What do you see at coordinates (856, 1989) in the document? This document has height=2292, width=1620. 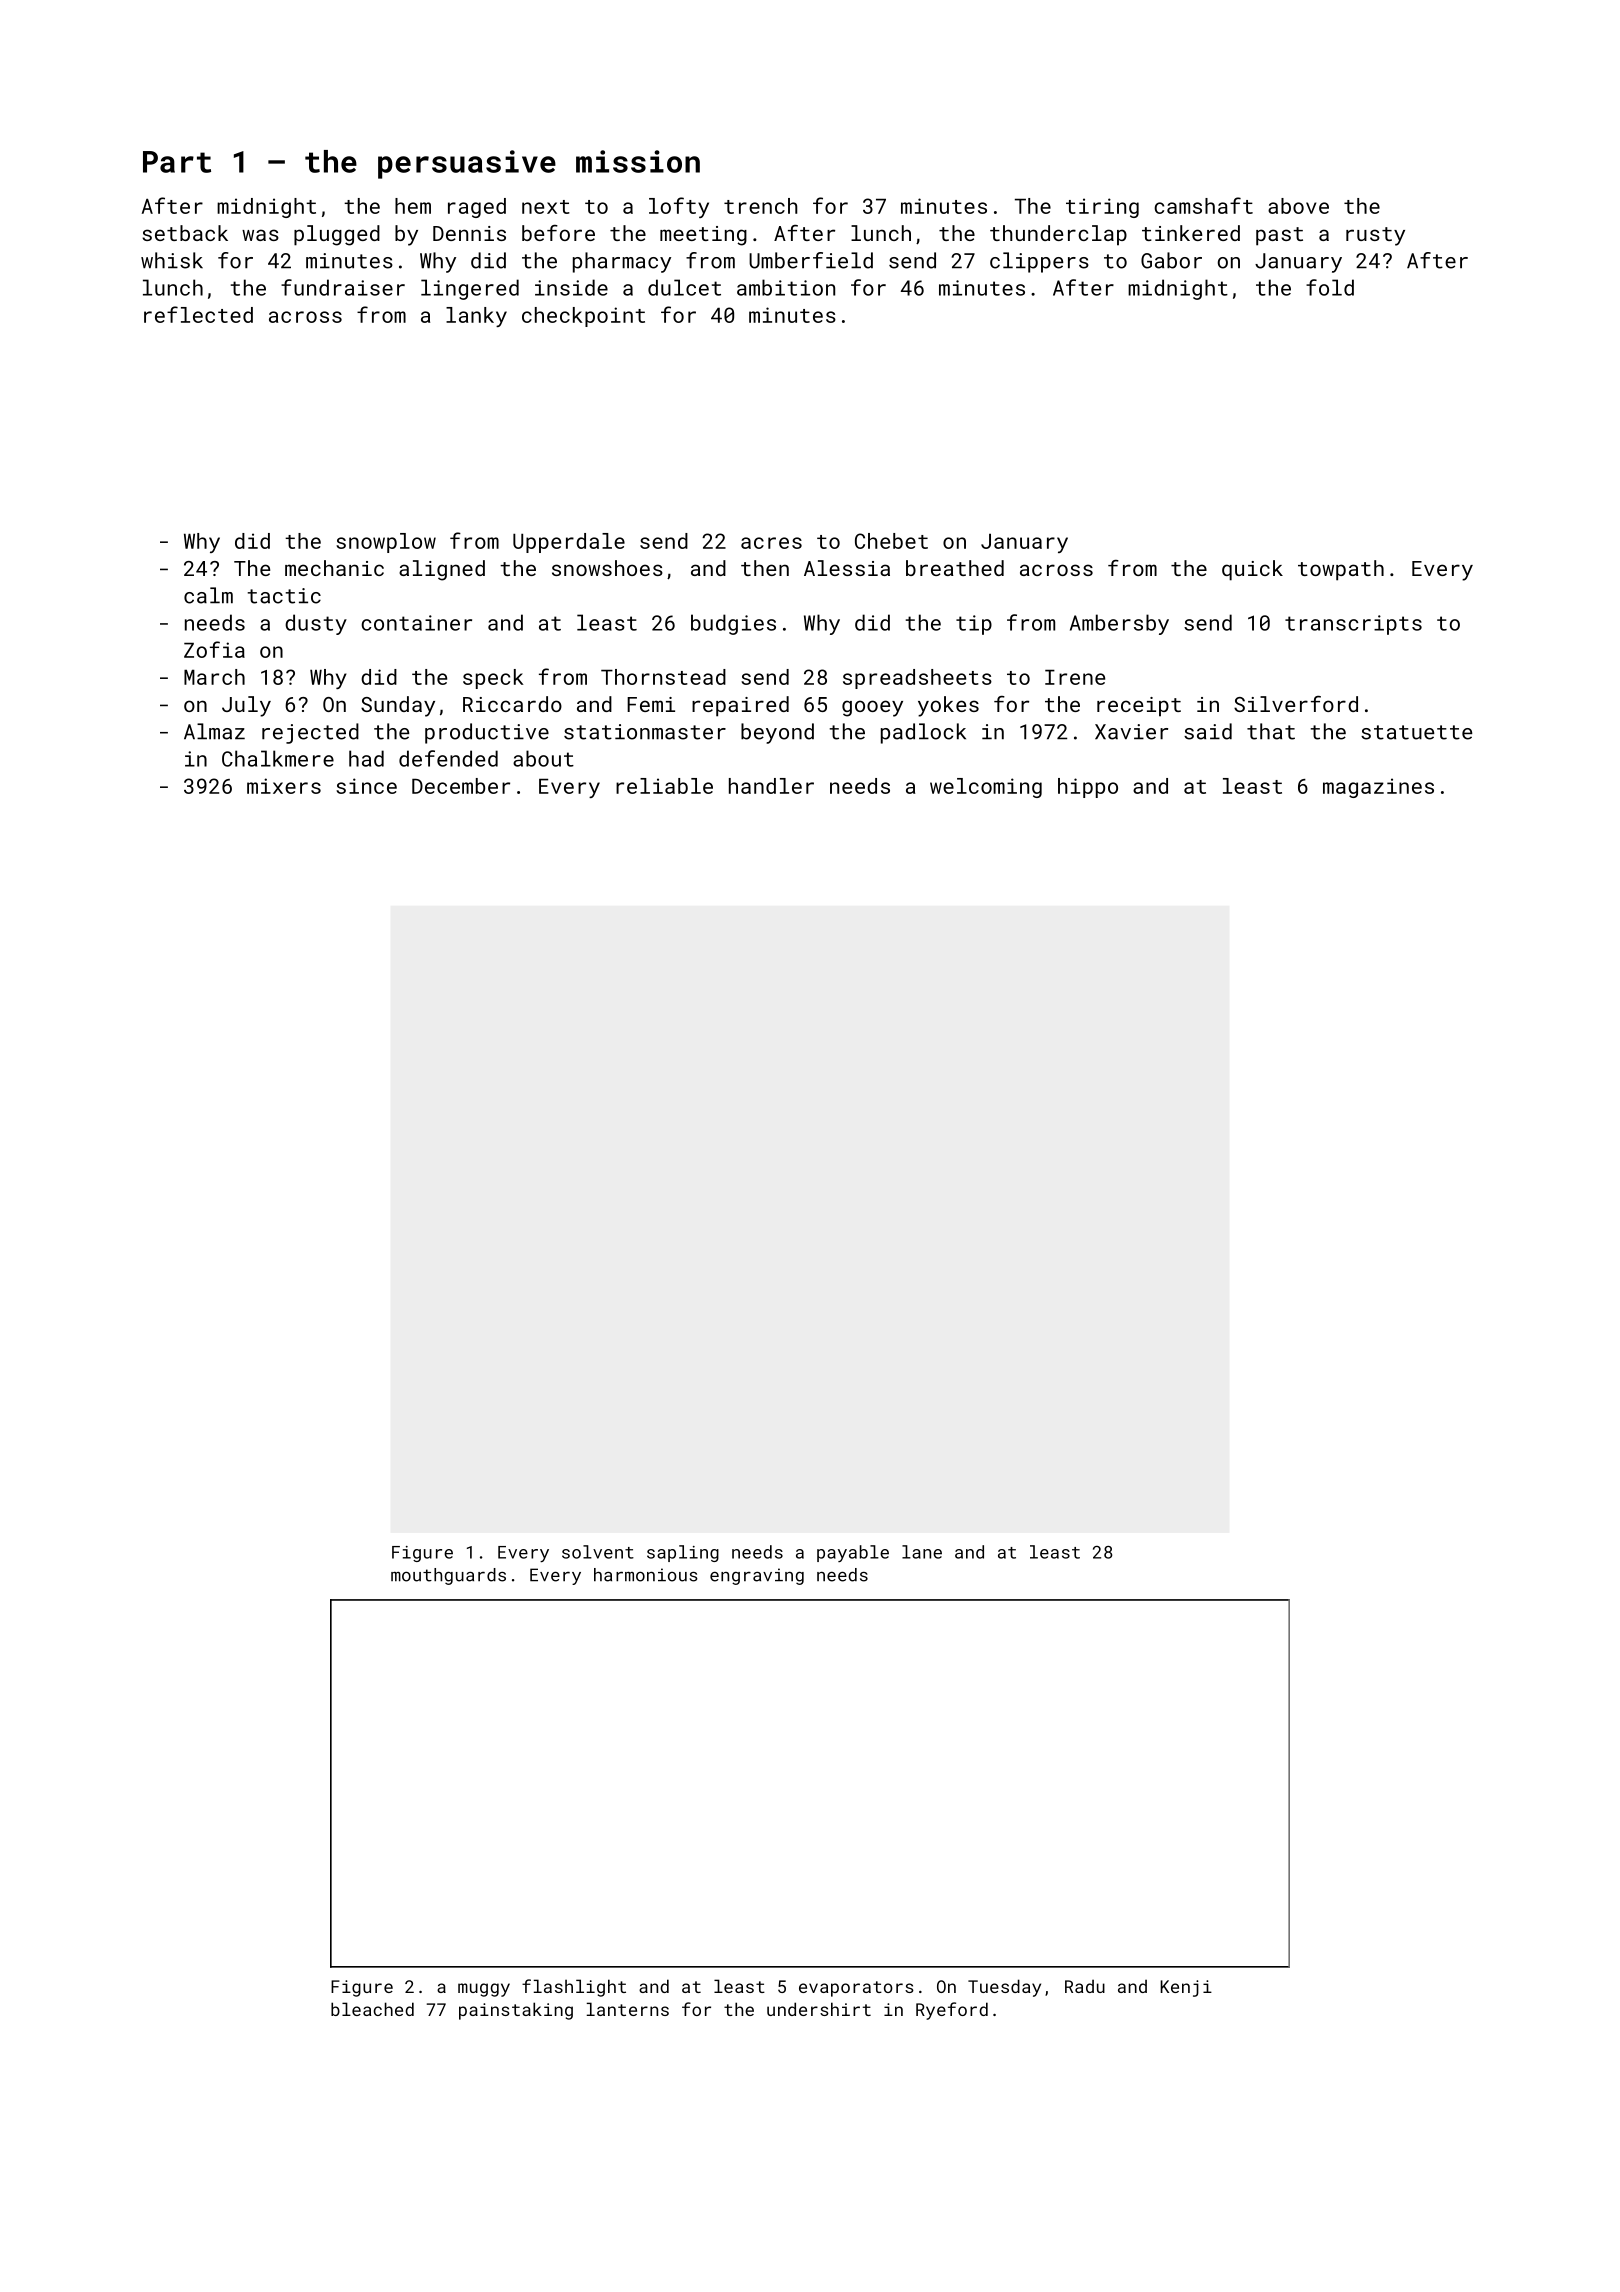 I see `evaporators` at bounding box center [856, 1989].
